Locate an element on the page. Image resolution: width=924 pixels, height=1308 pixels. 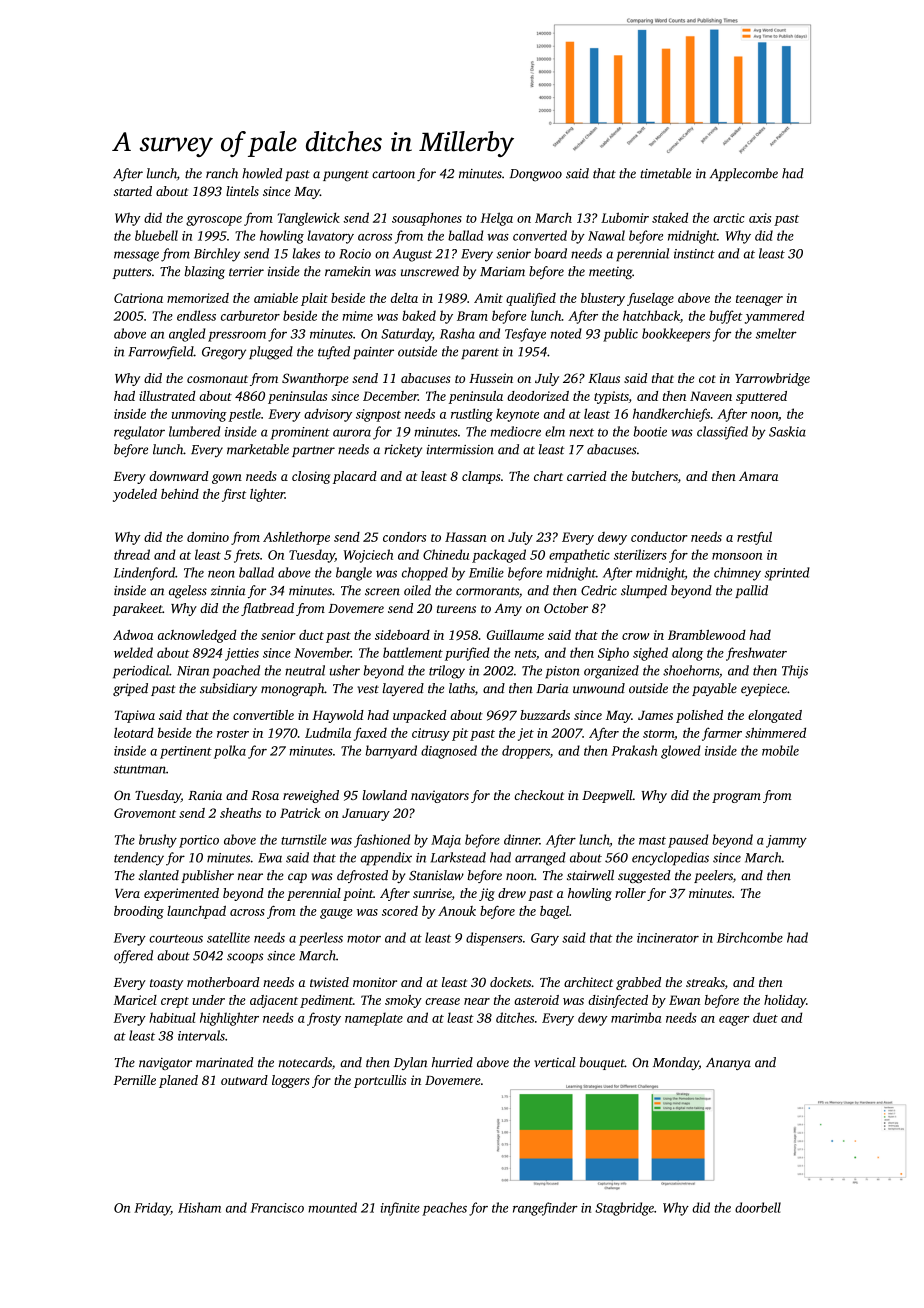
shoehorns is located at coordinates (691, 670).
